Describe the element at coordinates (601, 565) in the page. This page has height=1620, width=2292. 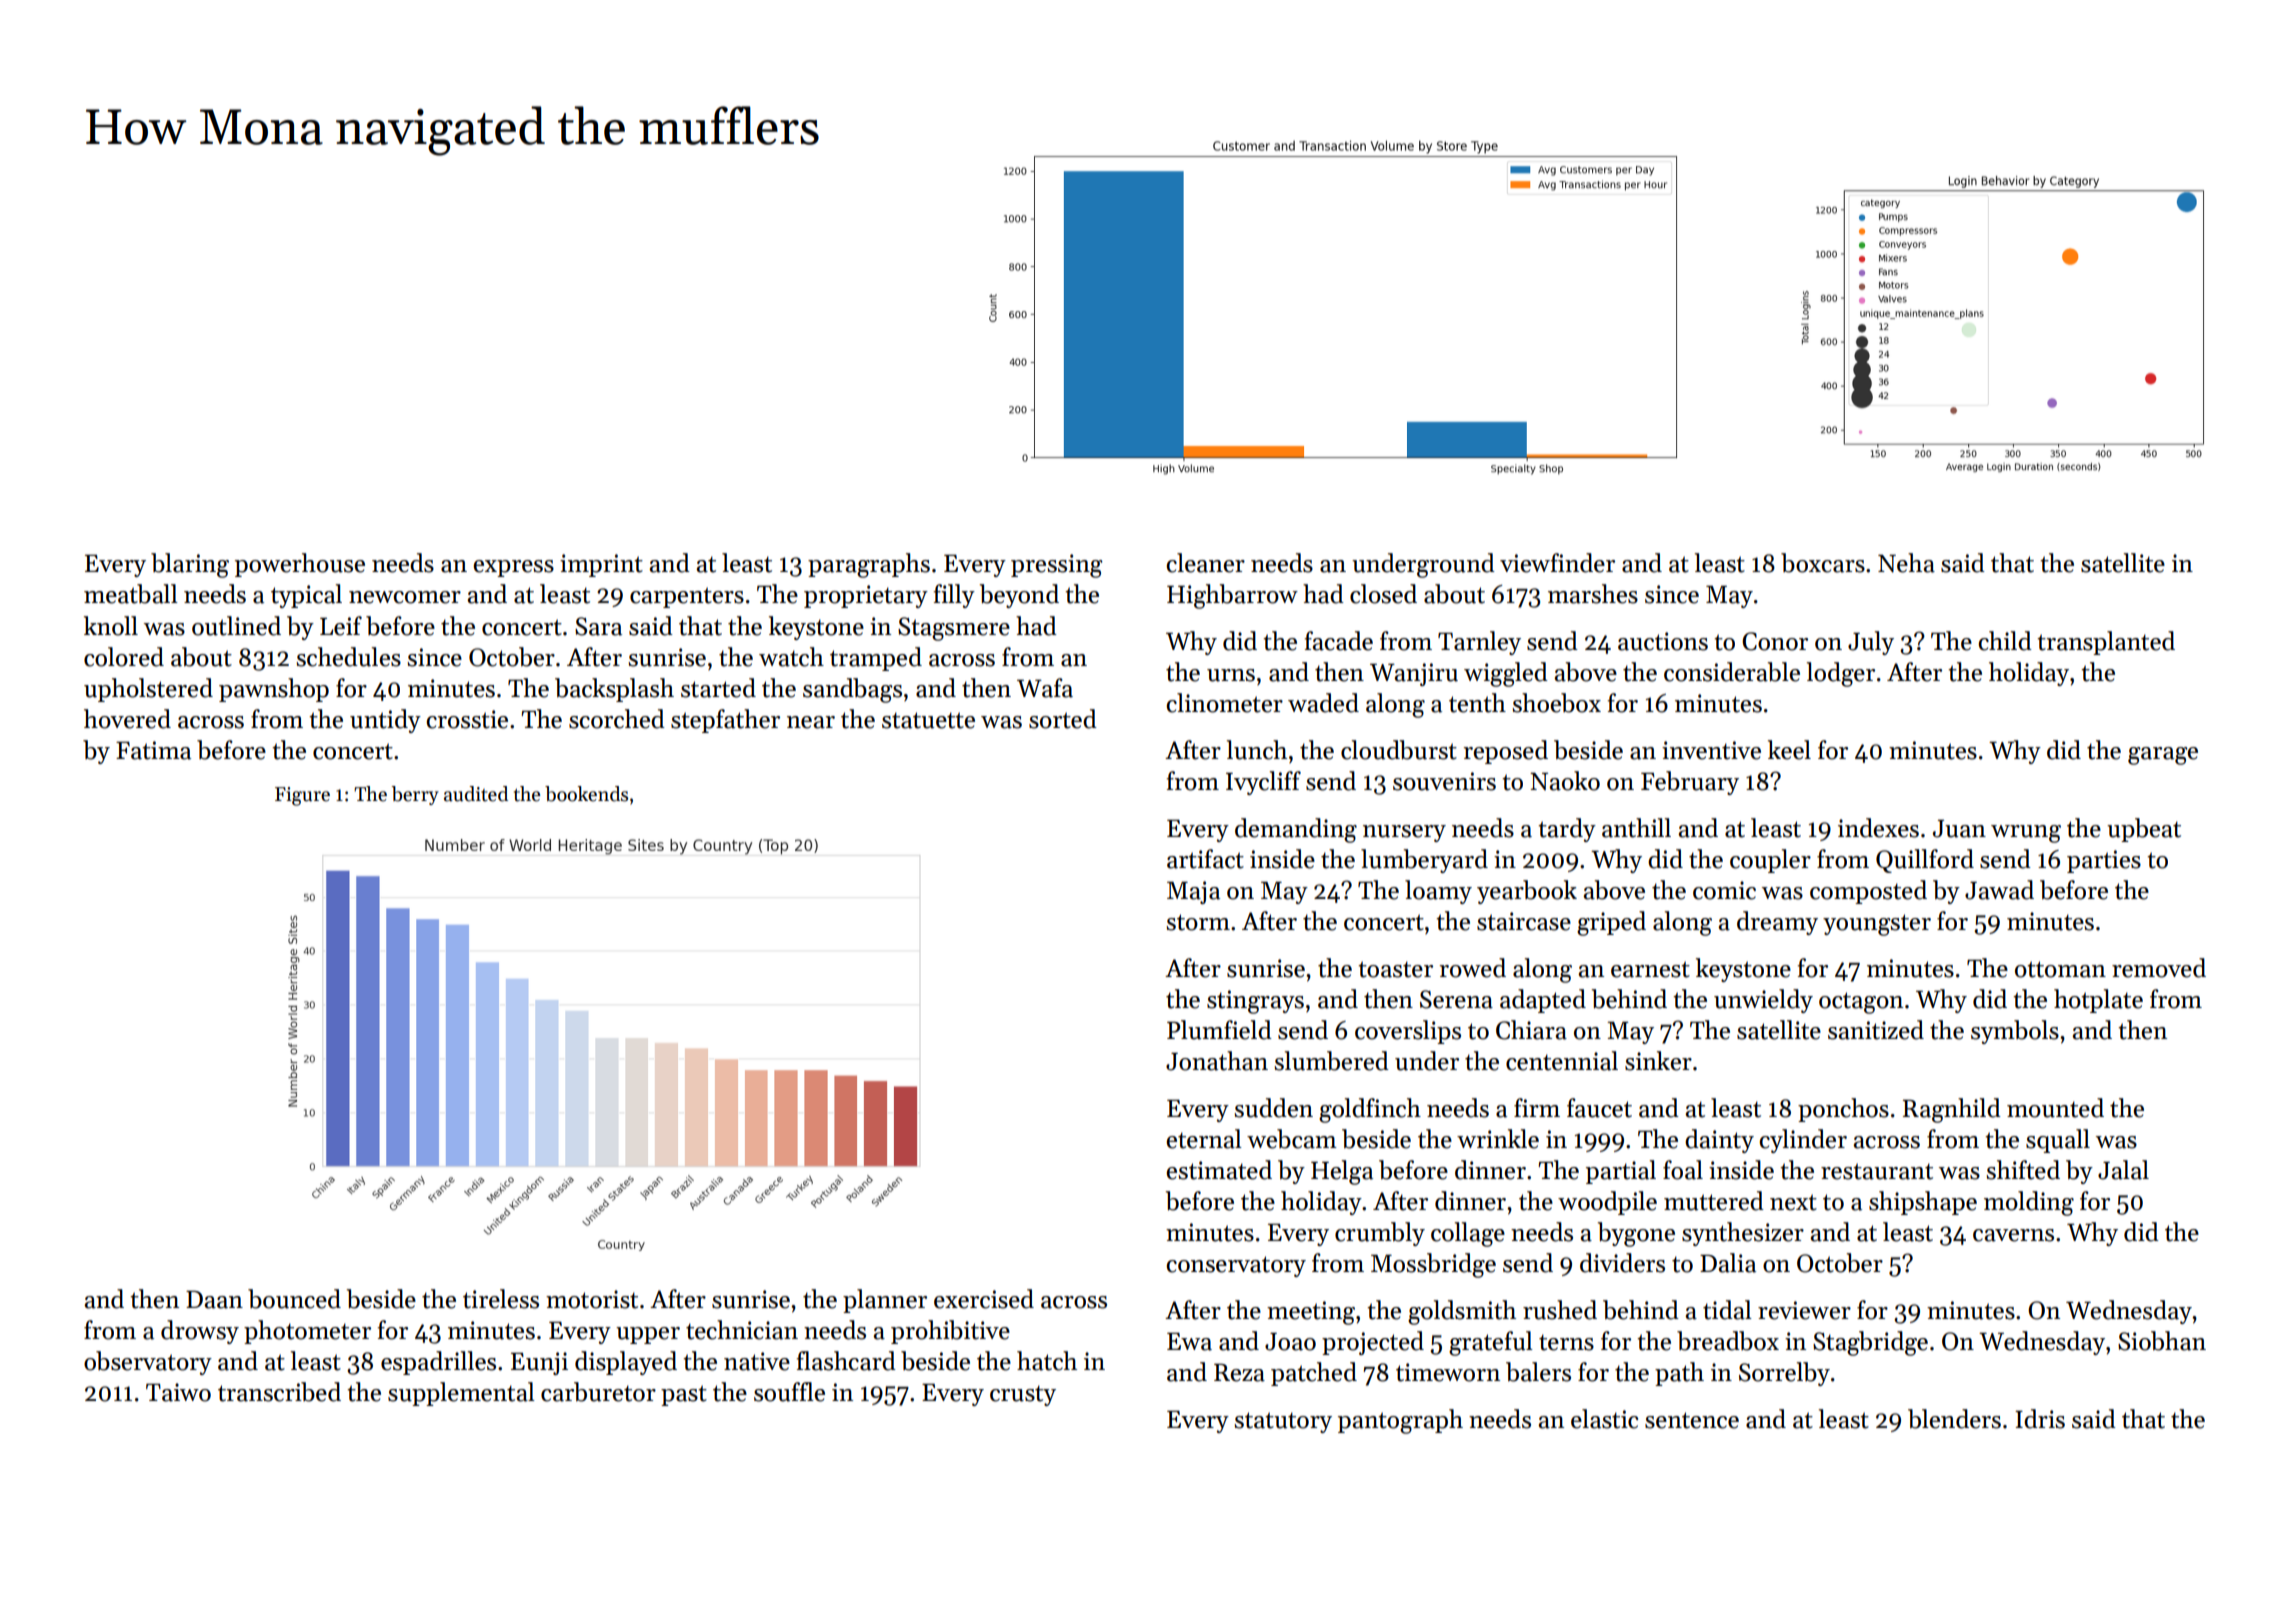
I see `imprint` at that location.
